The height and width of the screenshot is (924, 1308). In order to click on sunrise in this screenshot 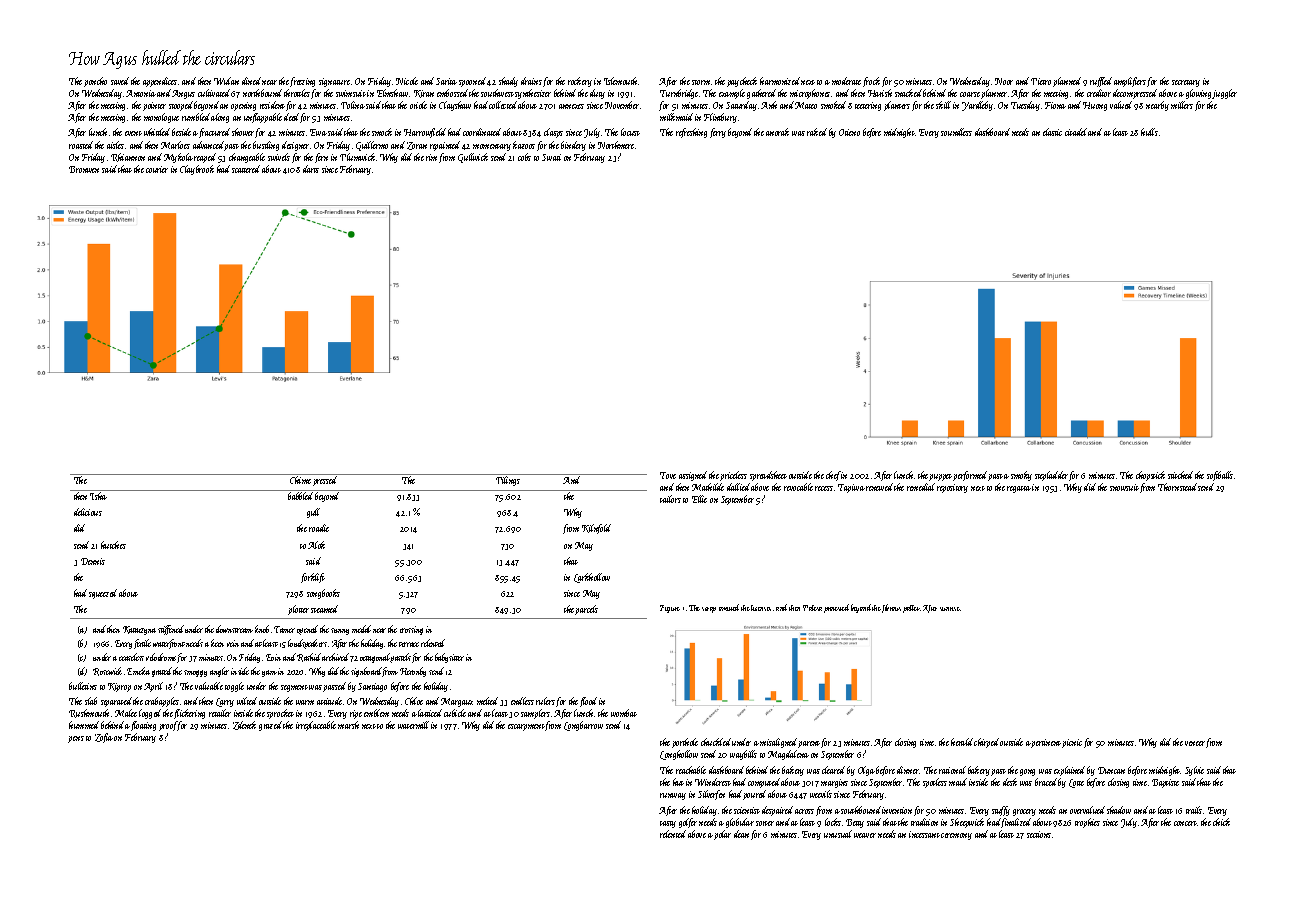, I will do `click(950, 609)`.
